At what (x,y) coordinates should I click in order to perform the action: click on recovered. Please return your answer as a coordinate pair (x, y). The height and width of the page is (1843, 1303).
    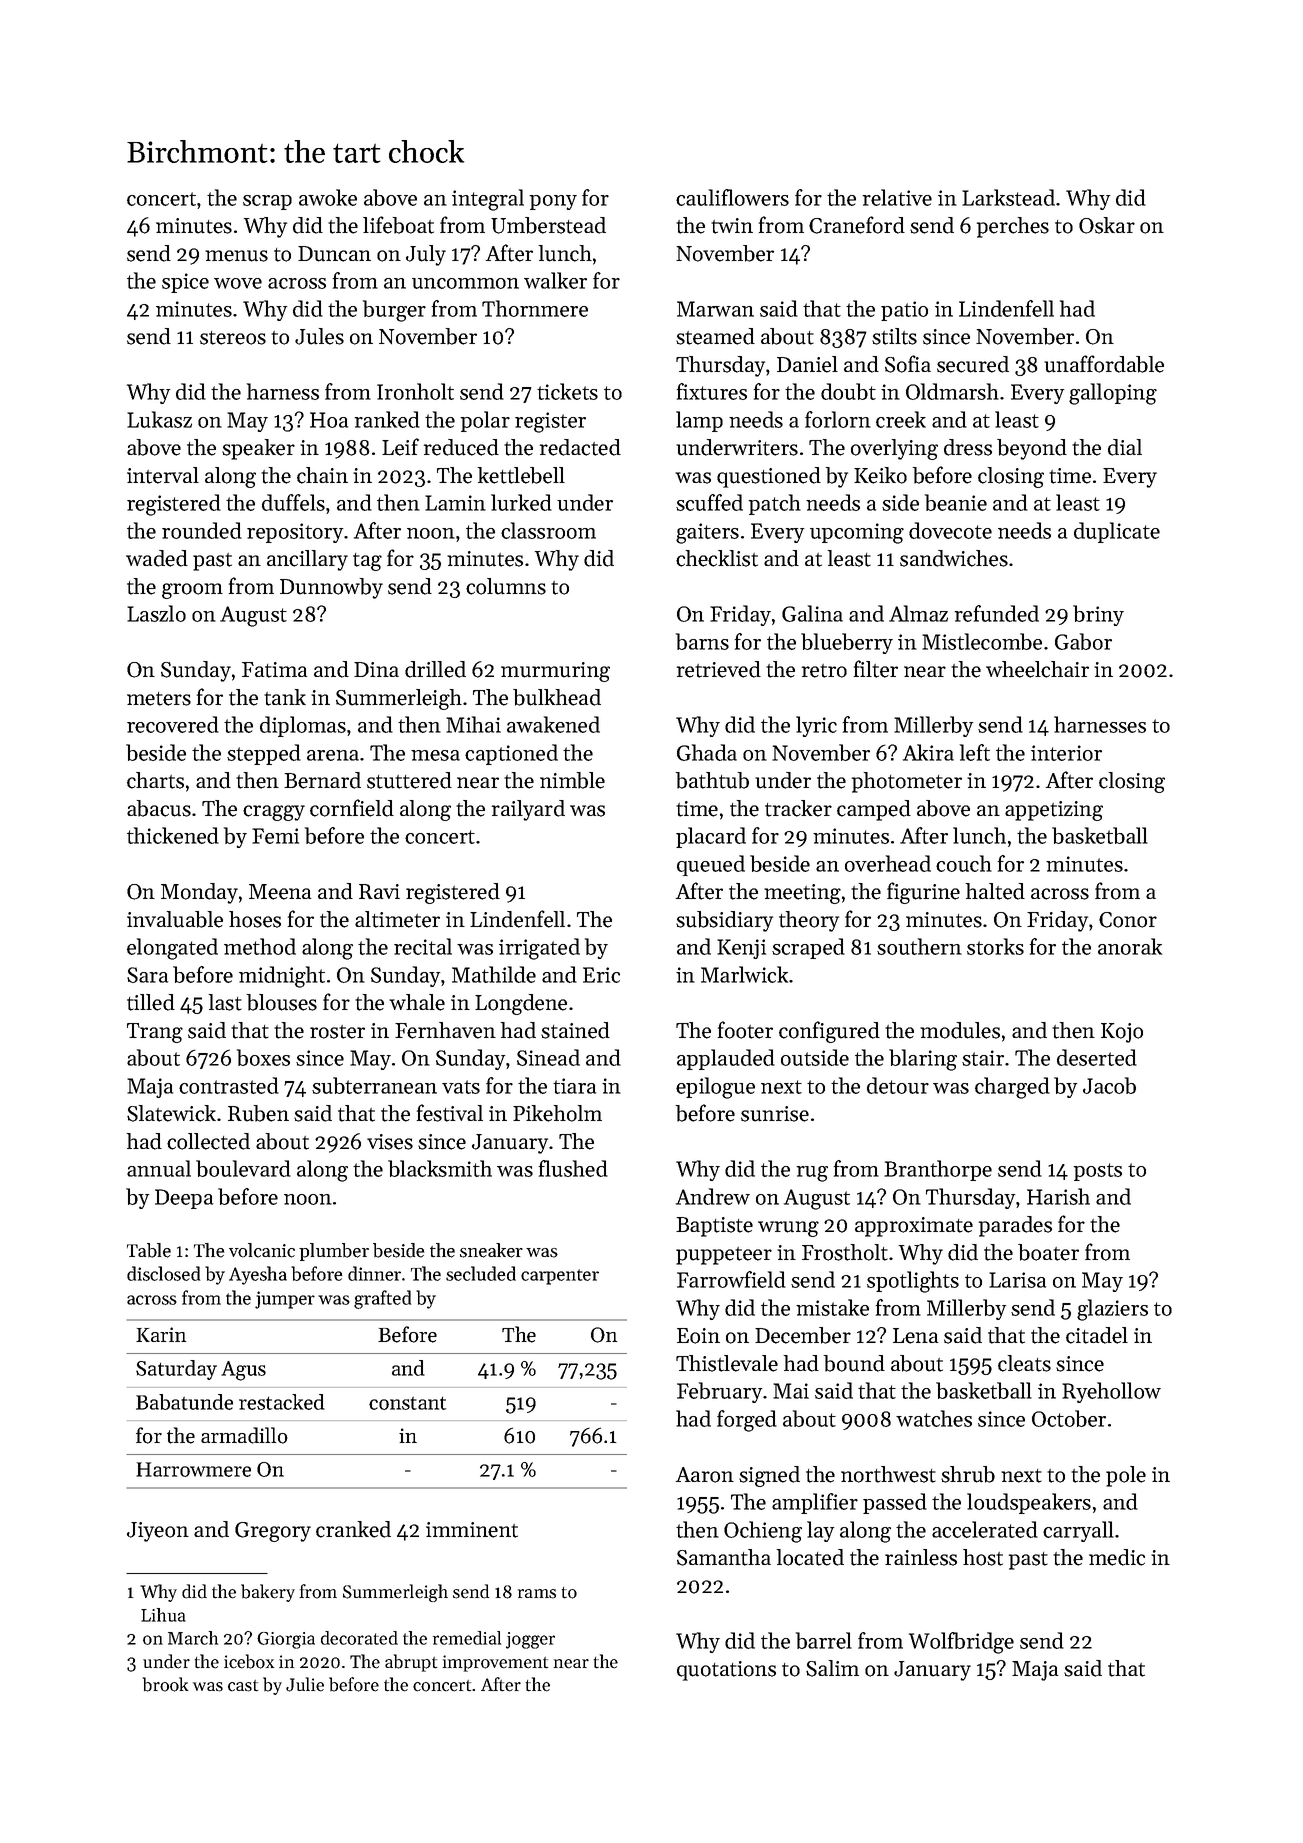
    Looking at the image, I should click on (173, 724).
